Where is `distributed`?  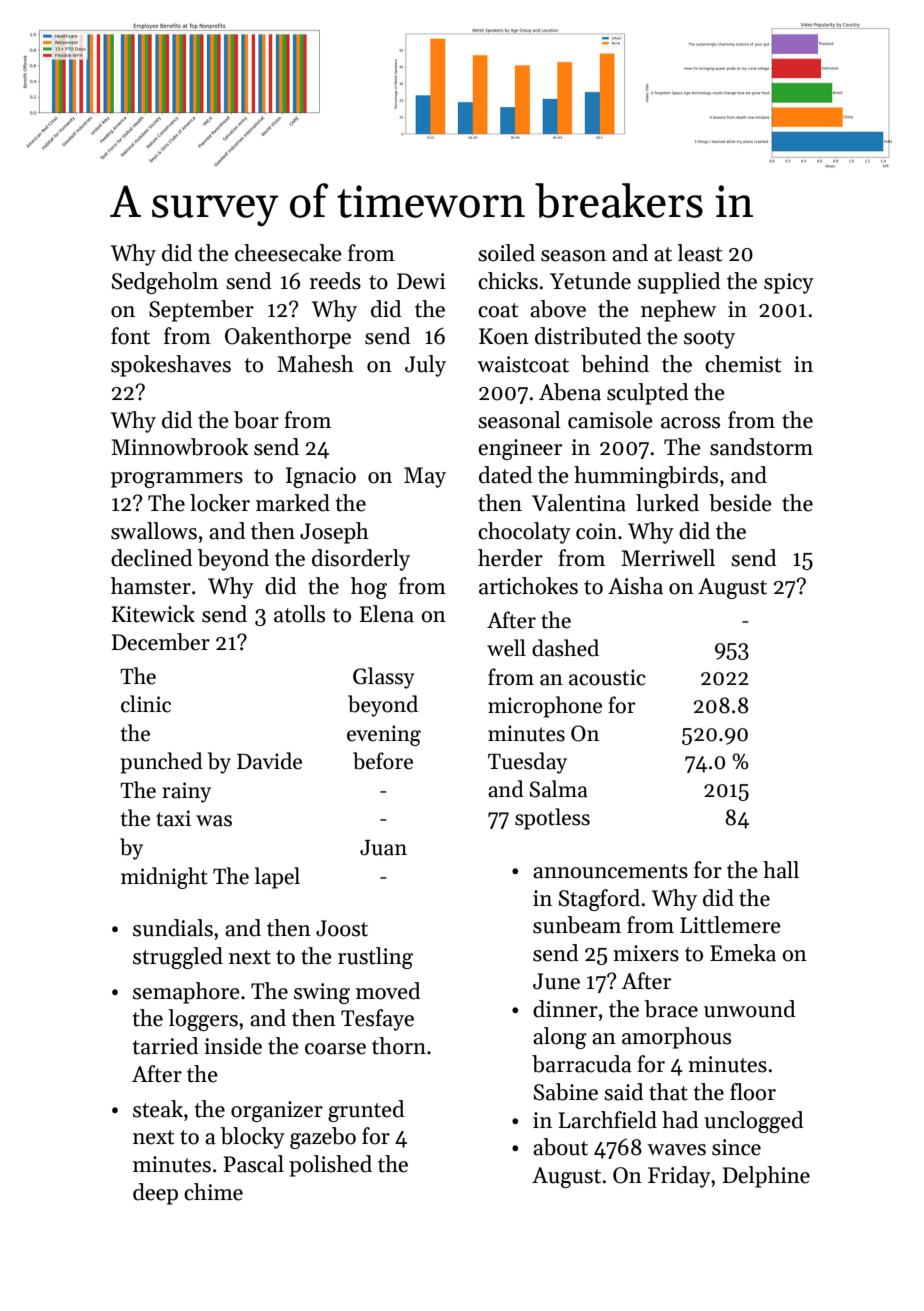
distributed is located at coordinates (588, 336).
